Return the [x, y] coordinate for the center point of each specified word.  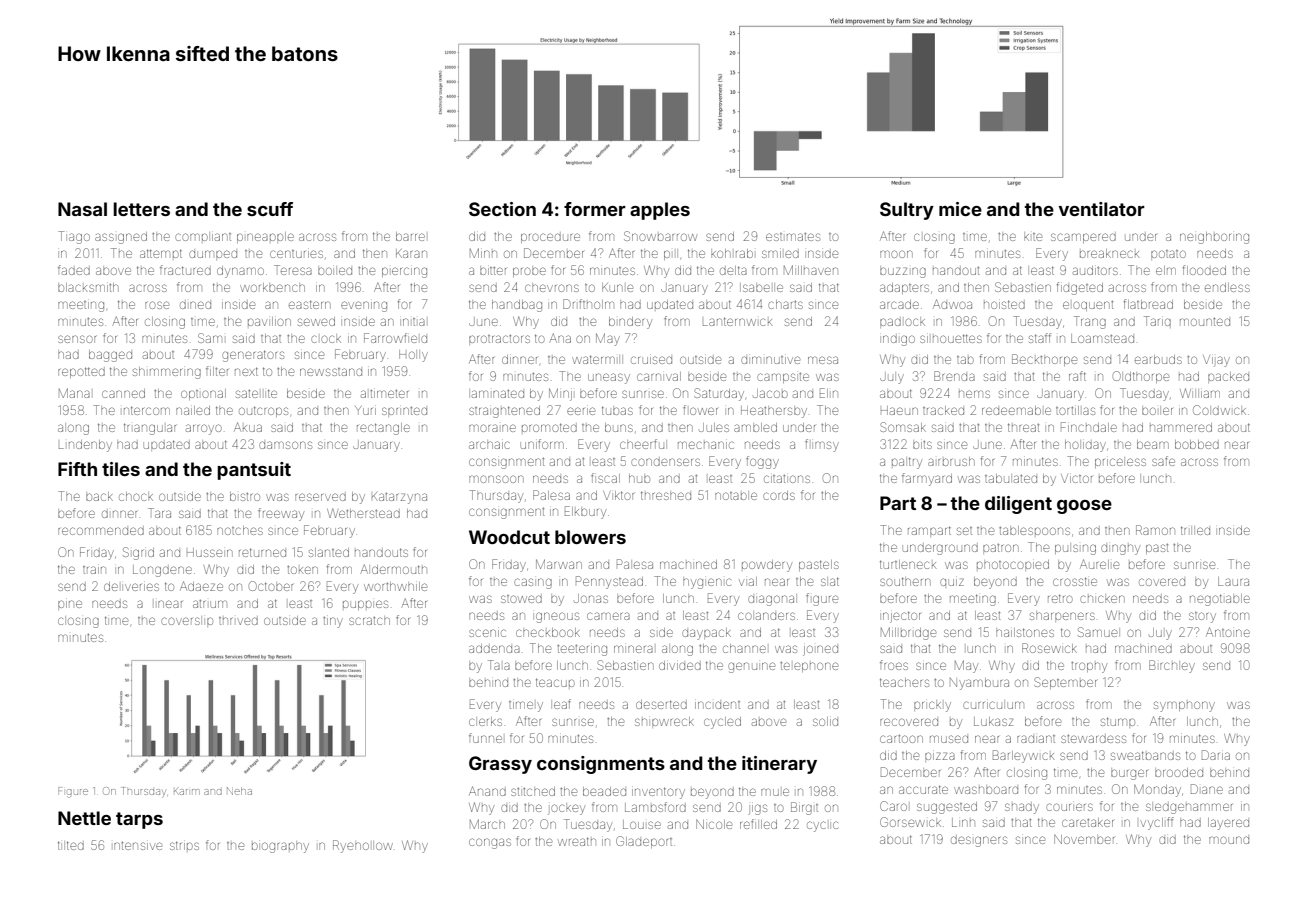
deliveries [131, 586]
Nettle [84, 818]
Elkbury [585, 512]
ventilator [1101, 209]
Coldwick [1219, 410]
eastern [310, 304]
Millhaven [811, 270]
